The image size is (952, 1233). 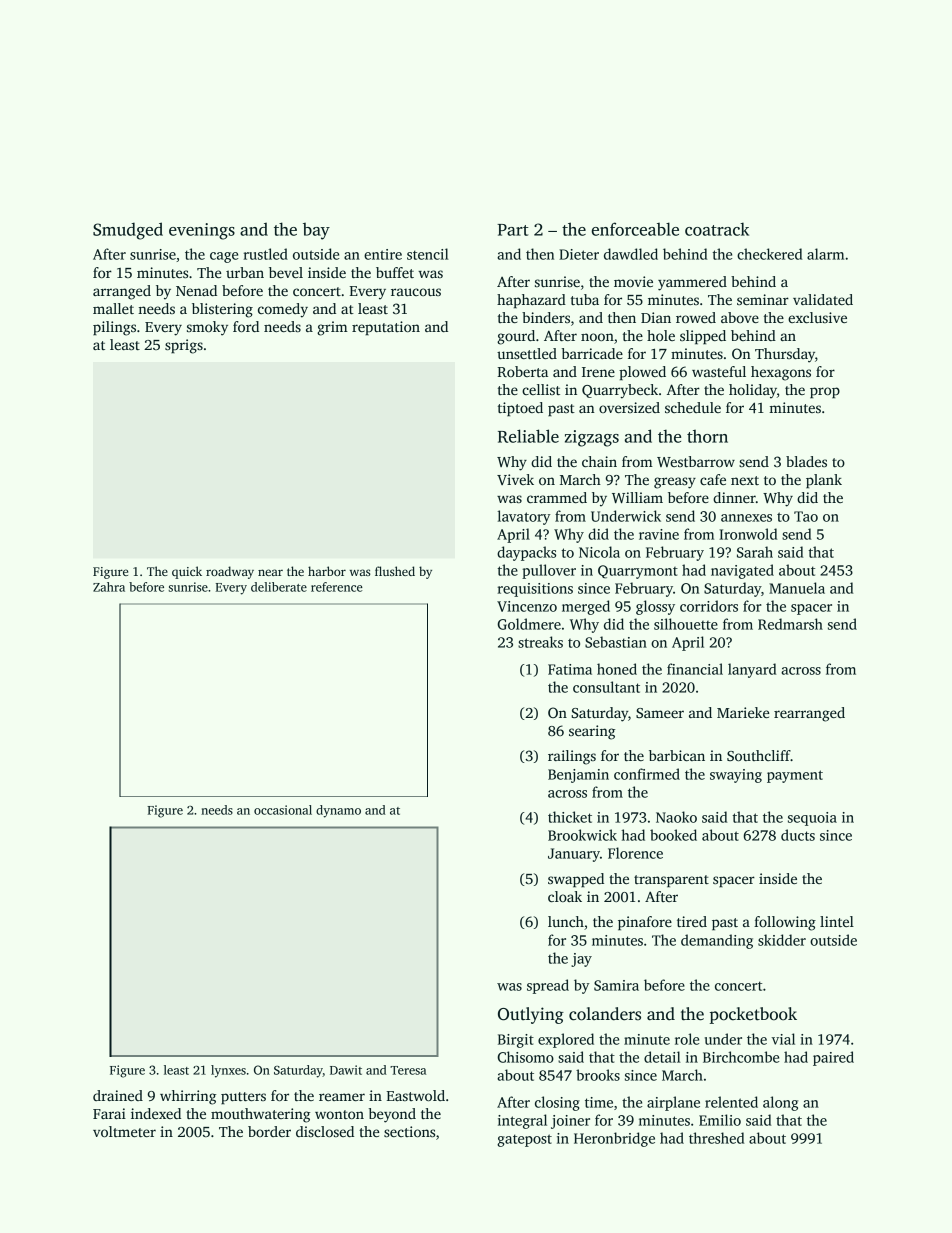 I want to click on occasional, so click(x=283, y=810).
